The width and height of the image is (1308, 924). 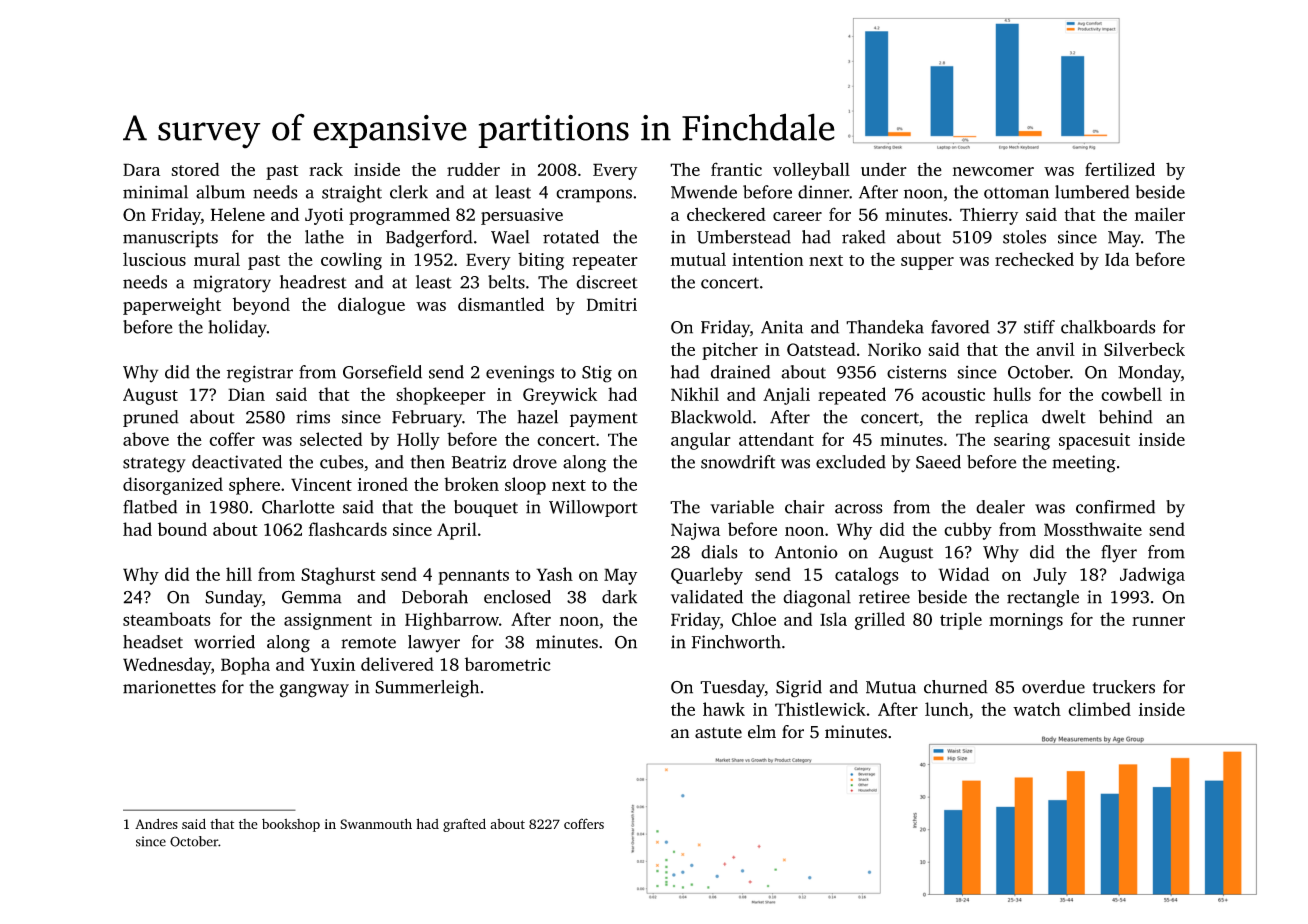 I want to click on holiday, so click(x=237, y=329).
